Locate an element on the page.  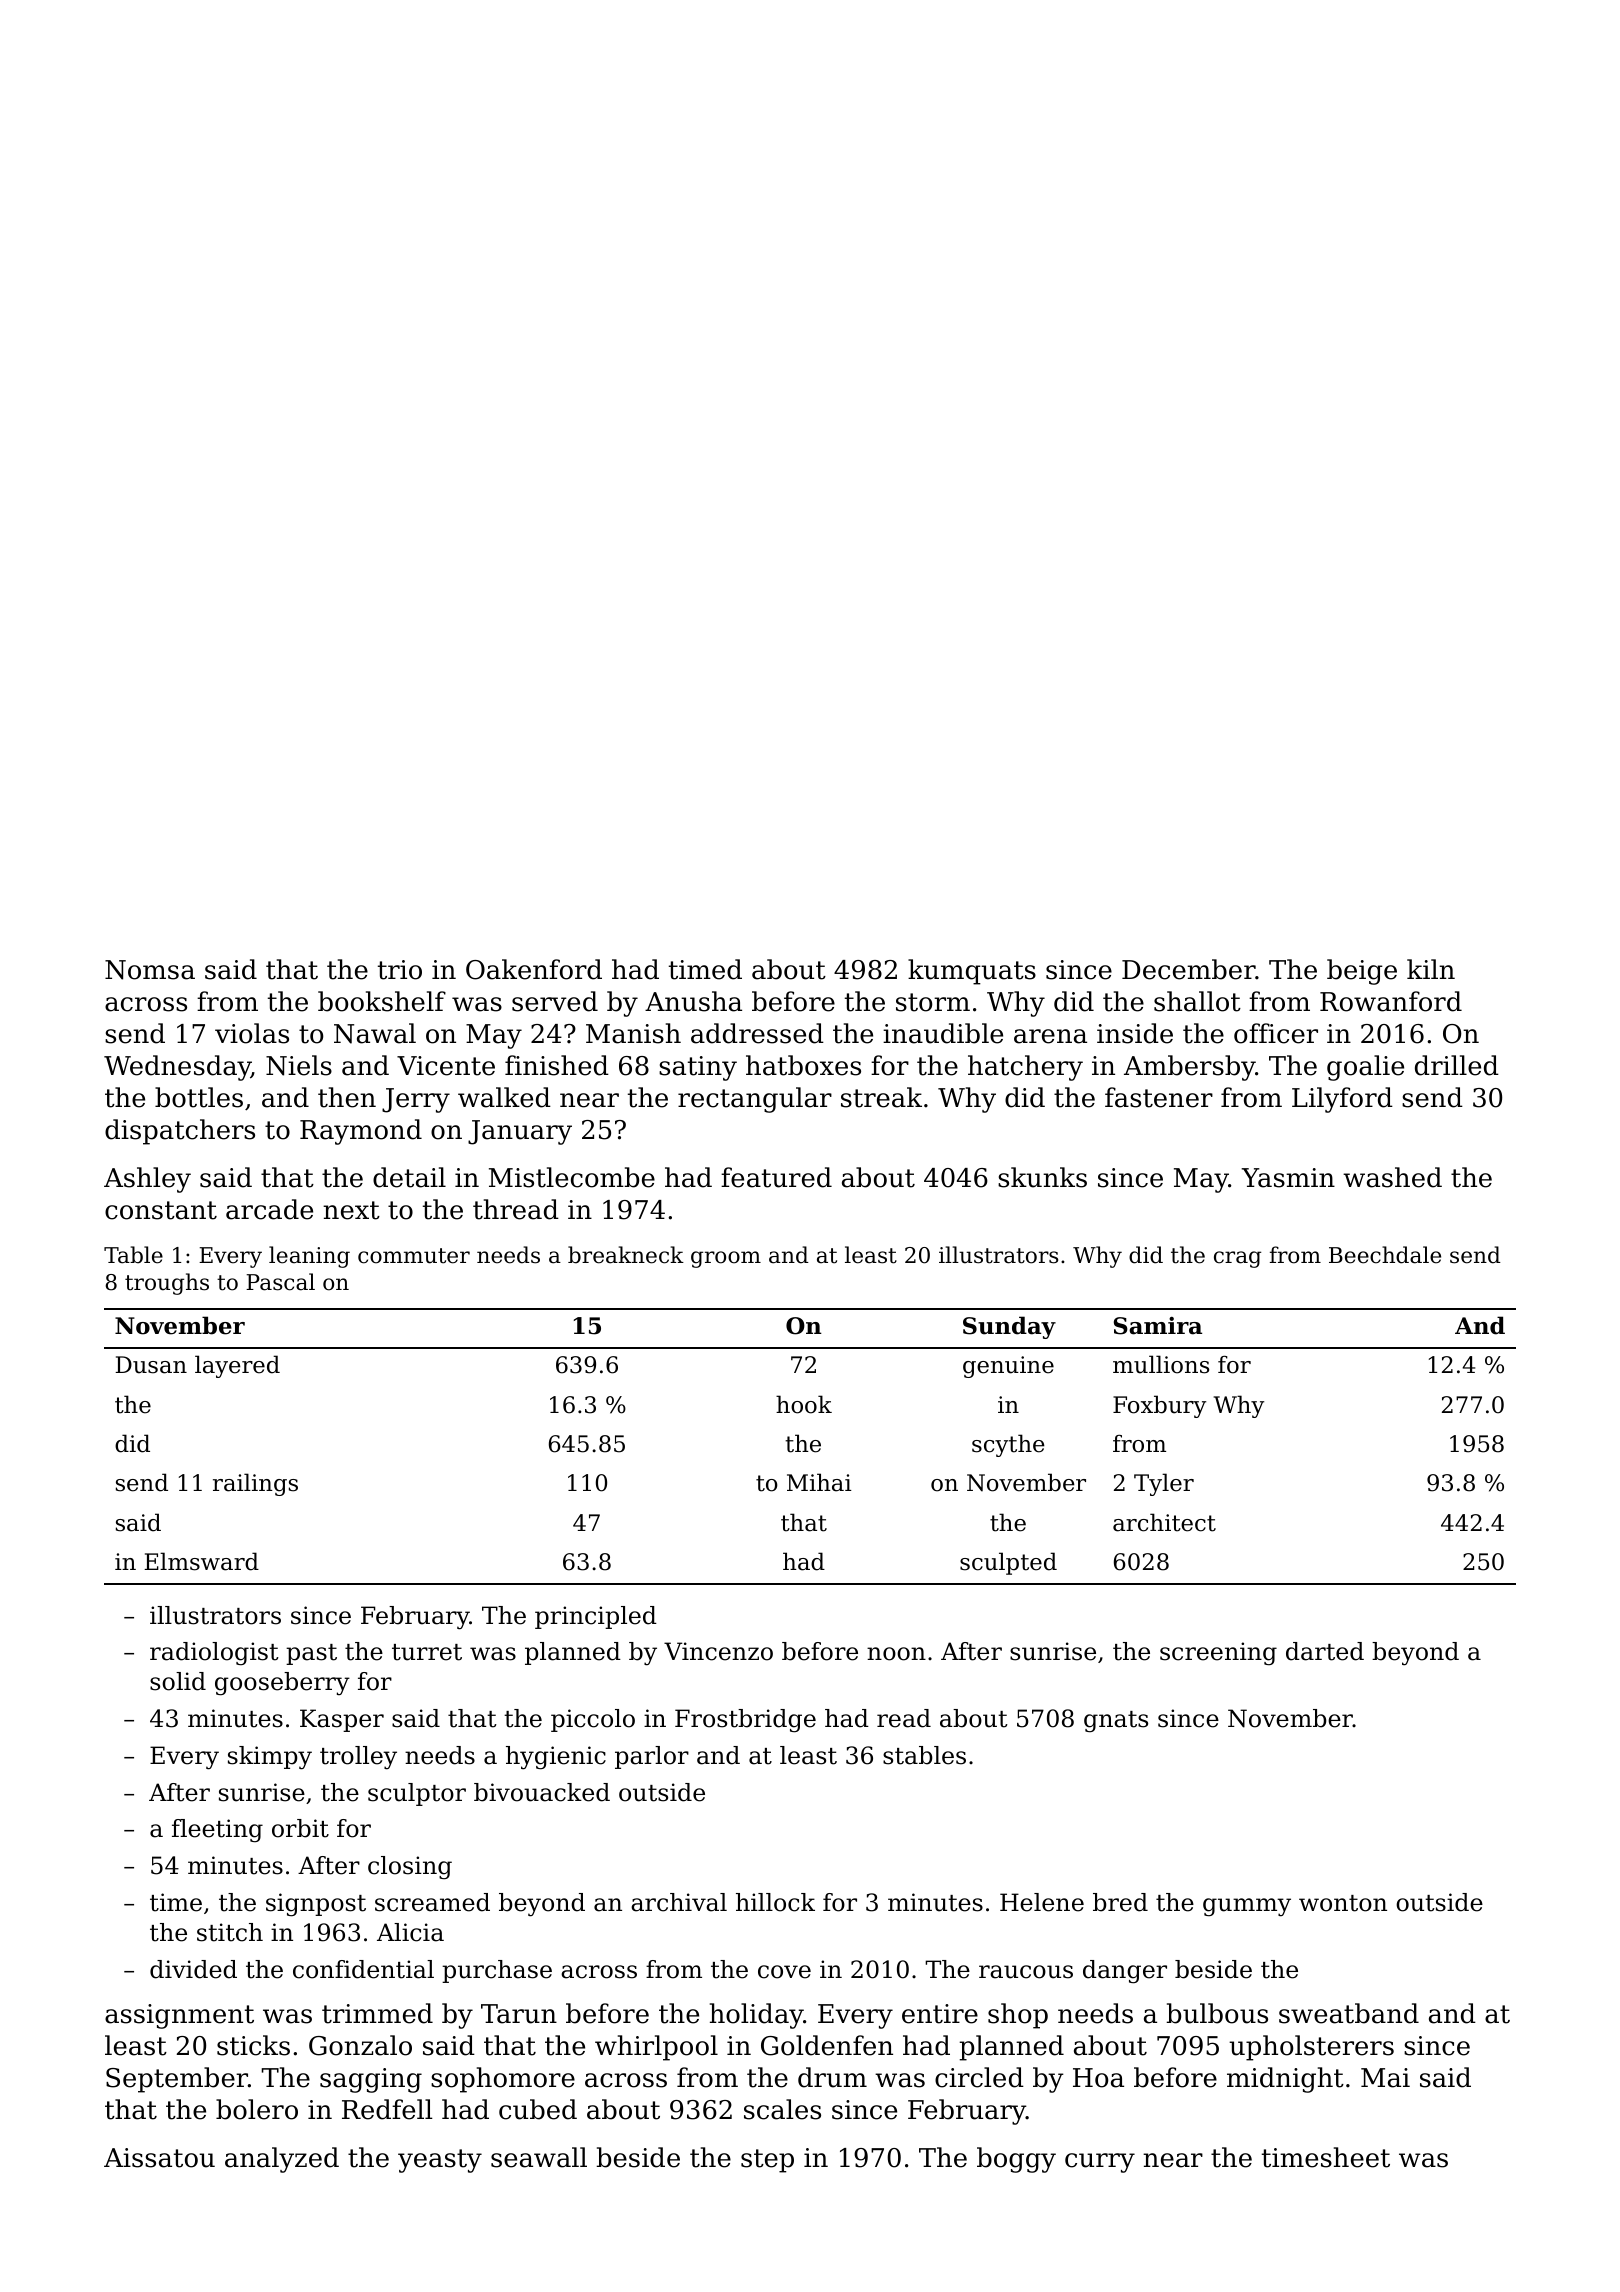
Mai is located at coordinates (1385, 2078).
